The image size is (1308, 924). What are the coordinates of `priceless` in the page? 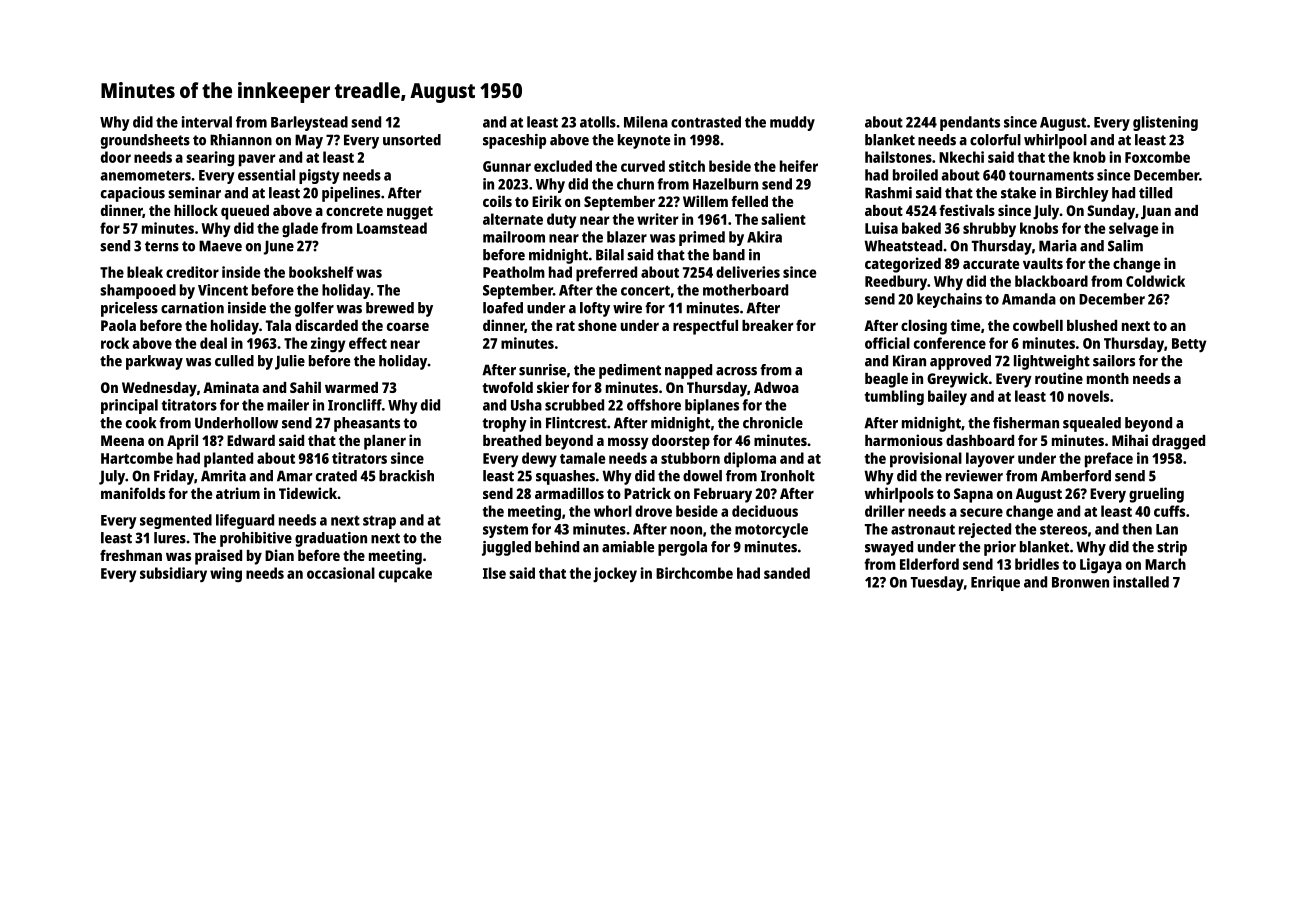 It's located at (129, 309).
